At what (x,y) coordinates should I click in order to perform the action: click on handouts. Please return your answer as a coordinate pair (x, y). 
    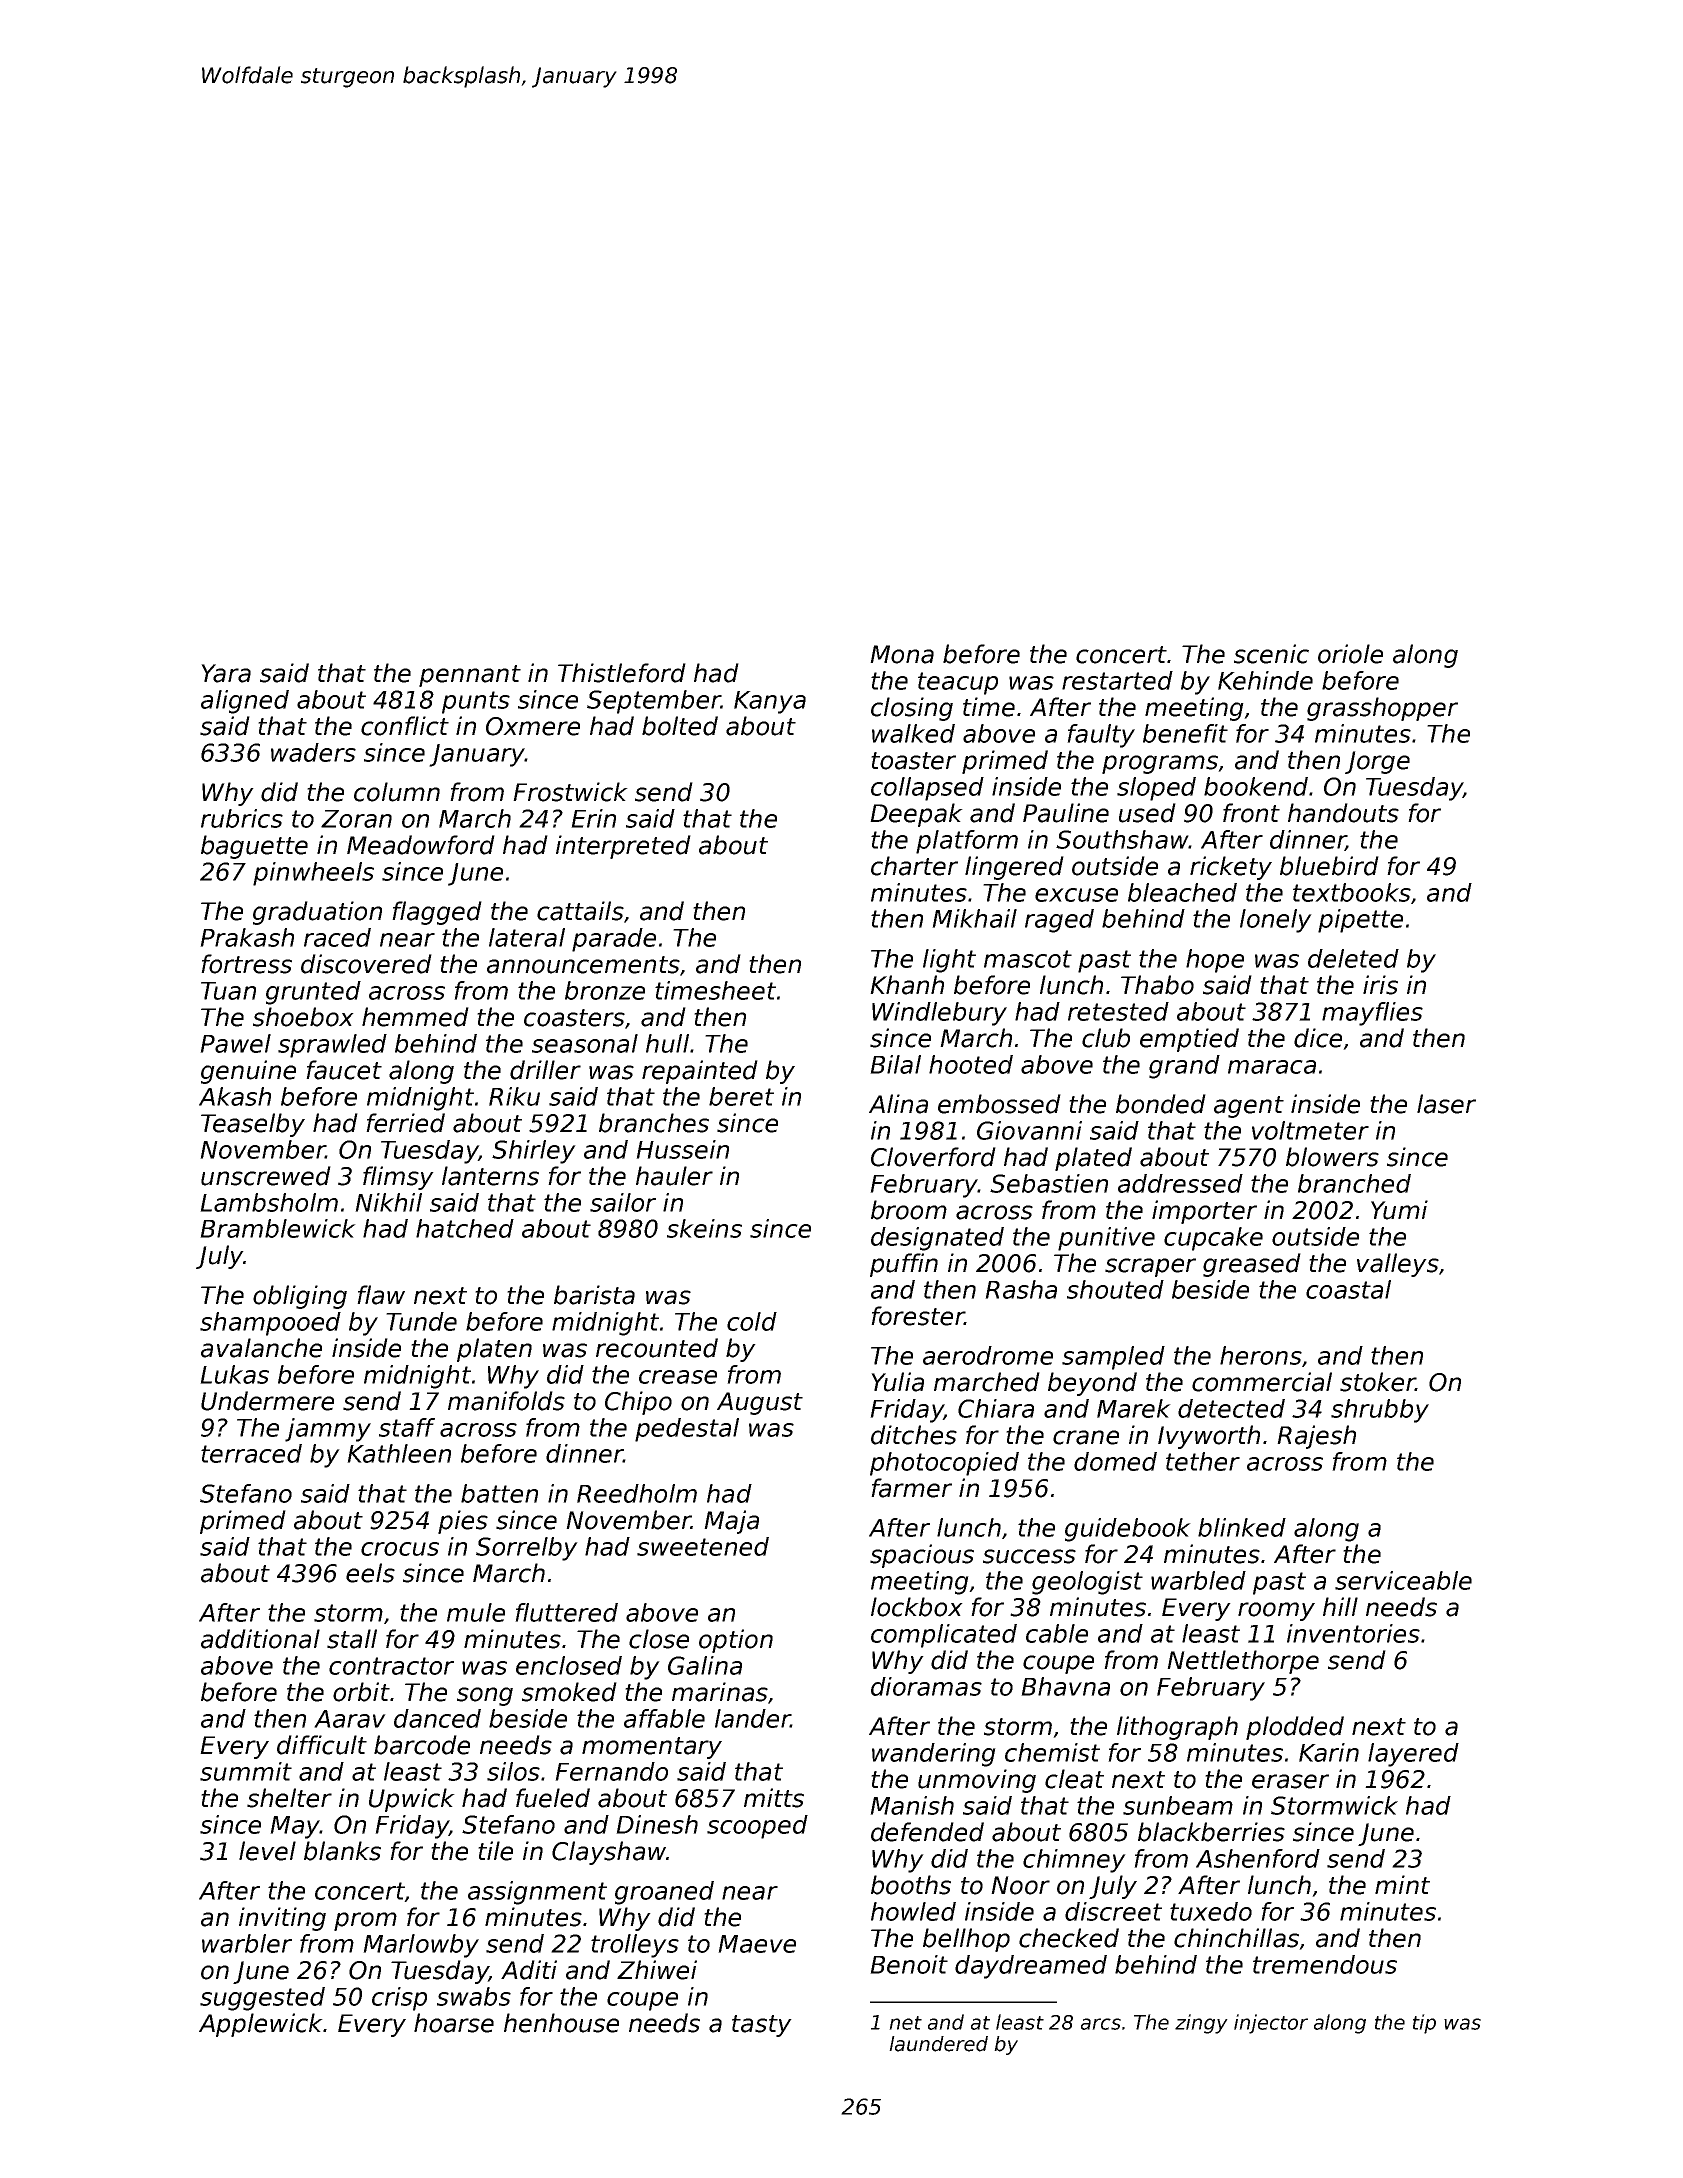
    Looking at the image, I should click on (1343, 813).
